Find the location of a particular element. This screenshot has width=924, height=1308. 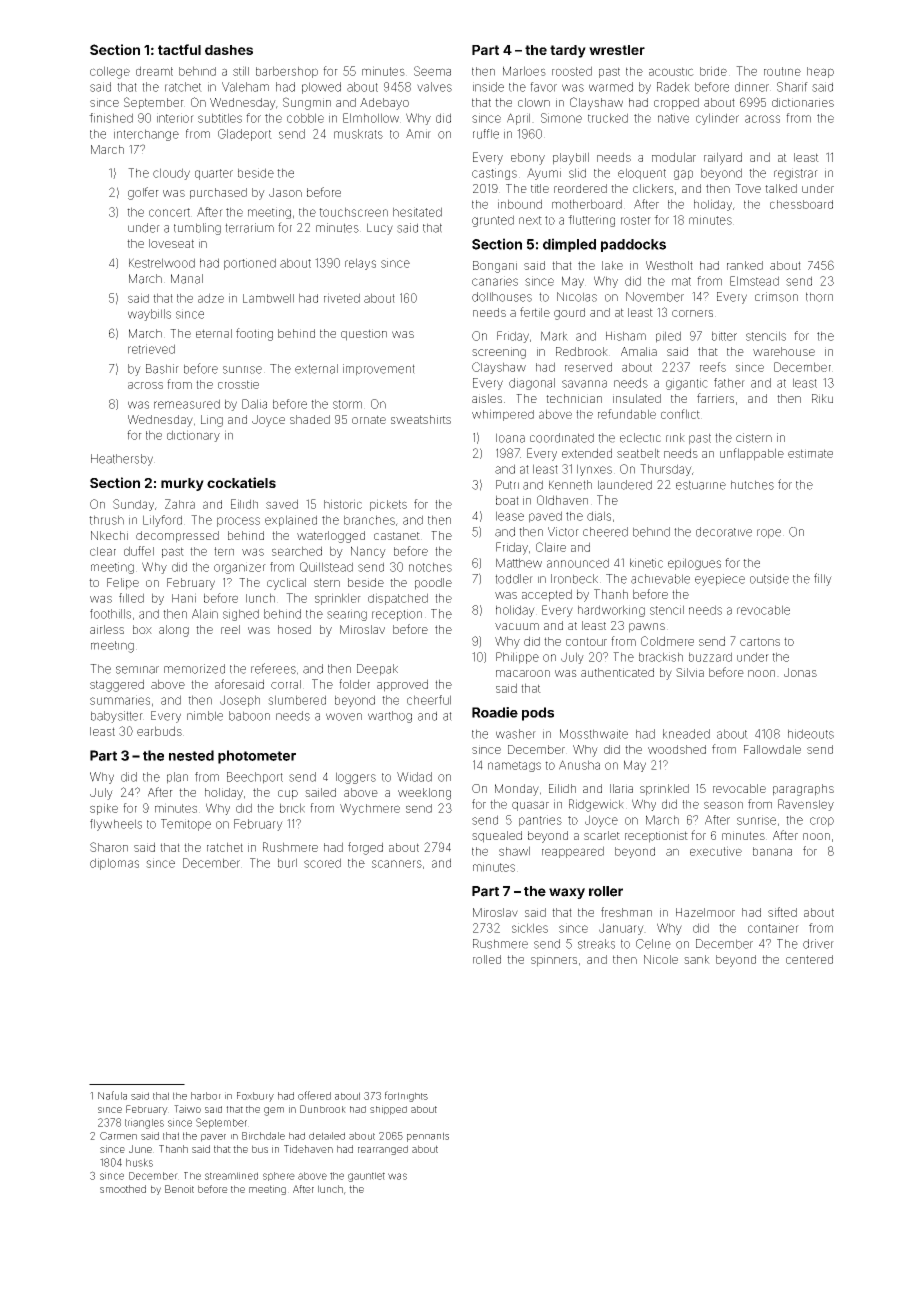

nametags is located at coordinates (514, 766).
